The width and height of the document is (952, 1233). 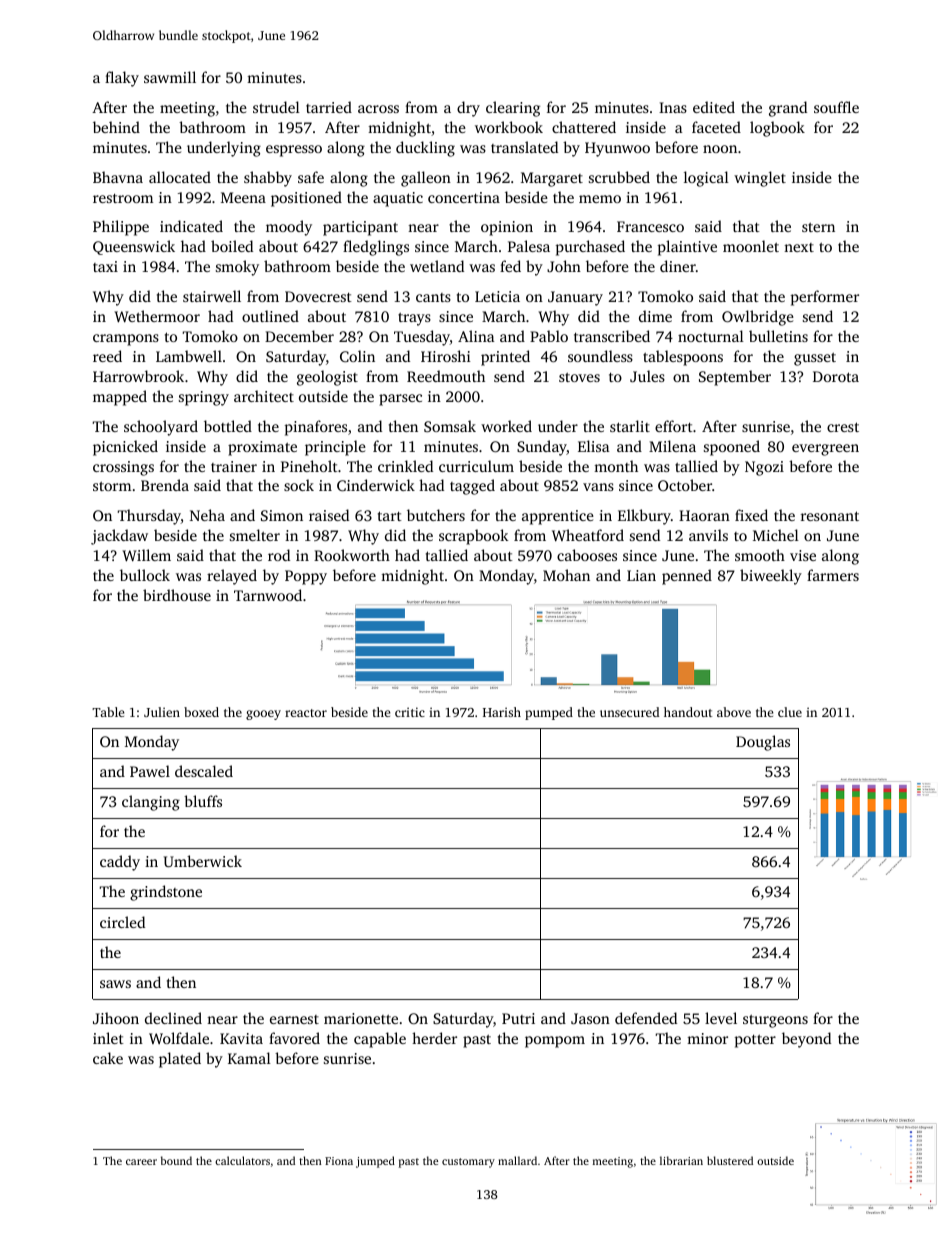 What do you see at coordinates (203, 861) in the document?
I see `Umberwick` at bounding box center [203, 861].
